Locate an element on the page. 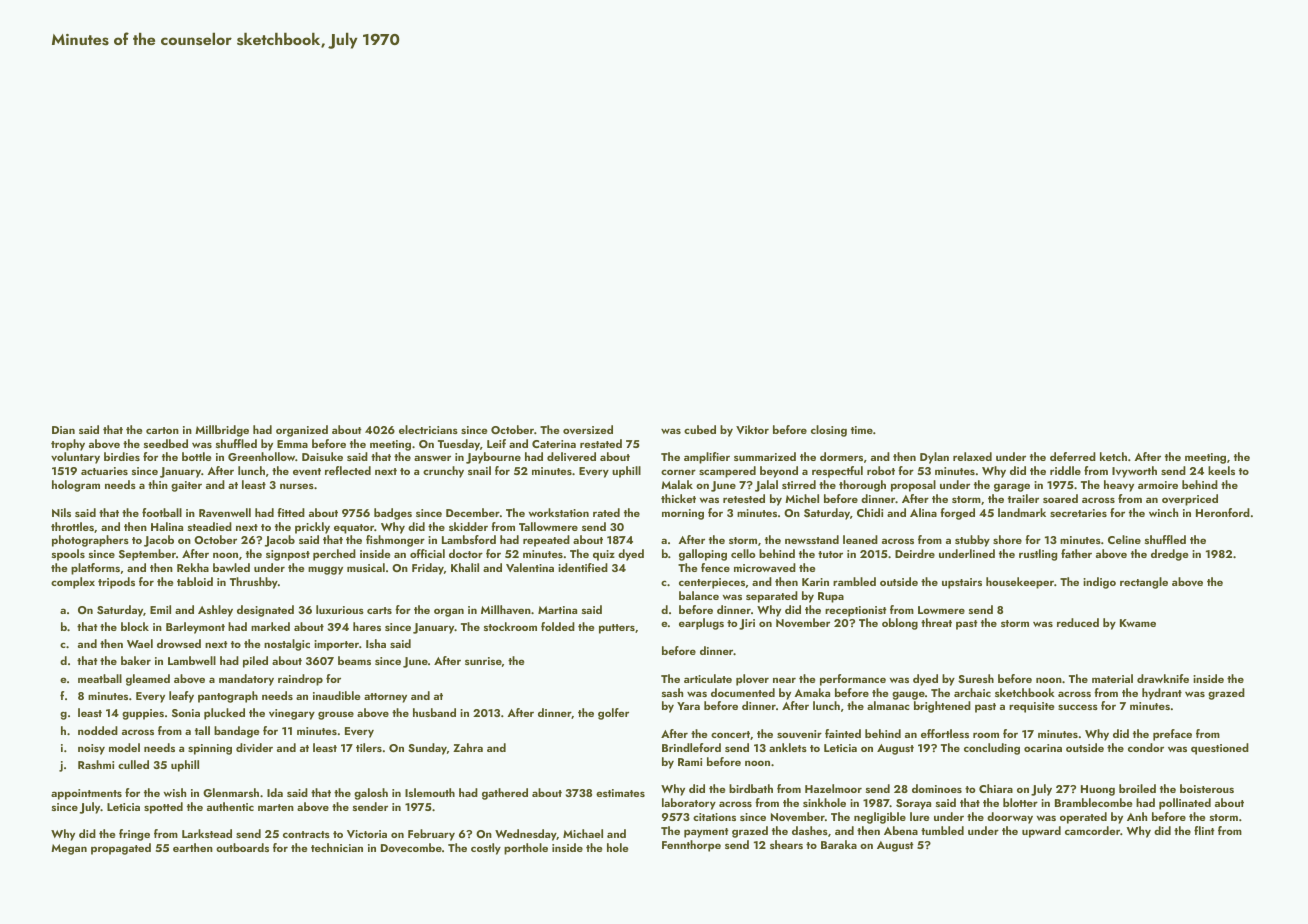  winch is located at coordinates (1163, 512).
